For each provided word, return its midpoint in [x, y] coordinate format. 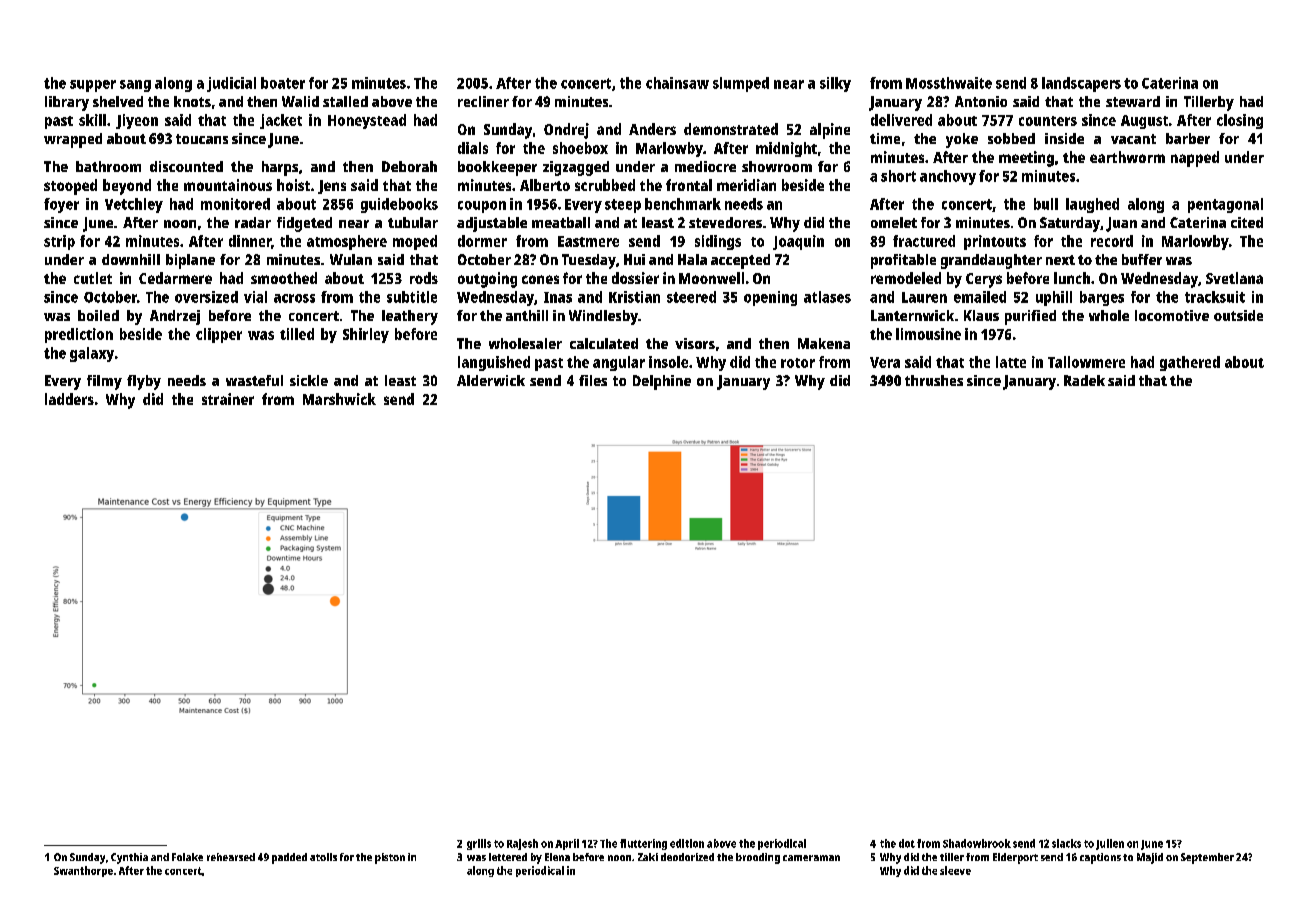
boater [283, 83]
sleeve [955, 870]
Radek [1084, 380]
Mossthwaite [949, 83]
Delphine [662, 382]
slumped [741, 84]
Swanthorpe [83, 871]
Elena [557, 857]
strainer [228, 399]
